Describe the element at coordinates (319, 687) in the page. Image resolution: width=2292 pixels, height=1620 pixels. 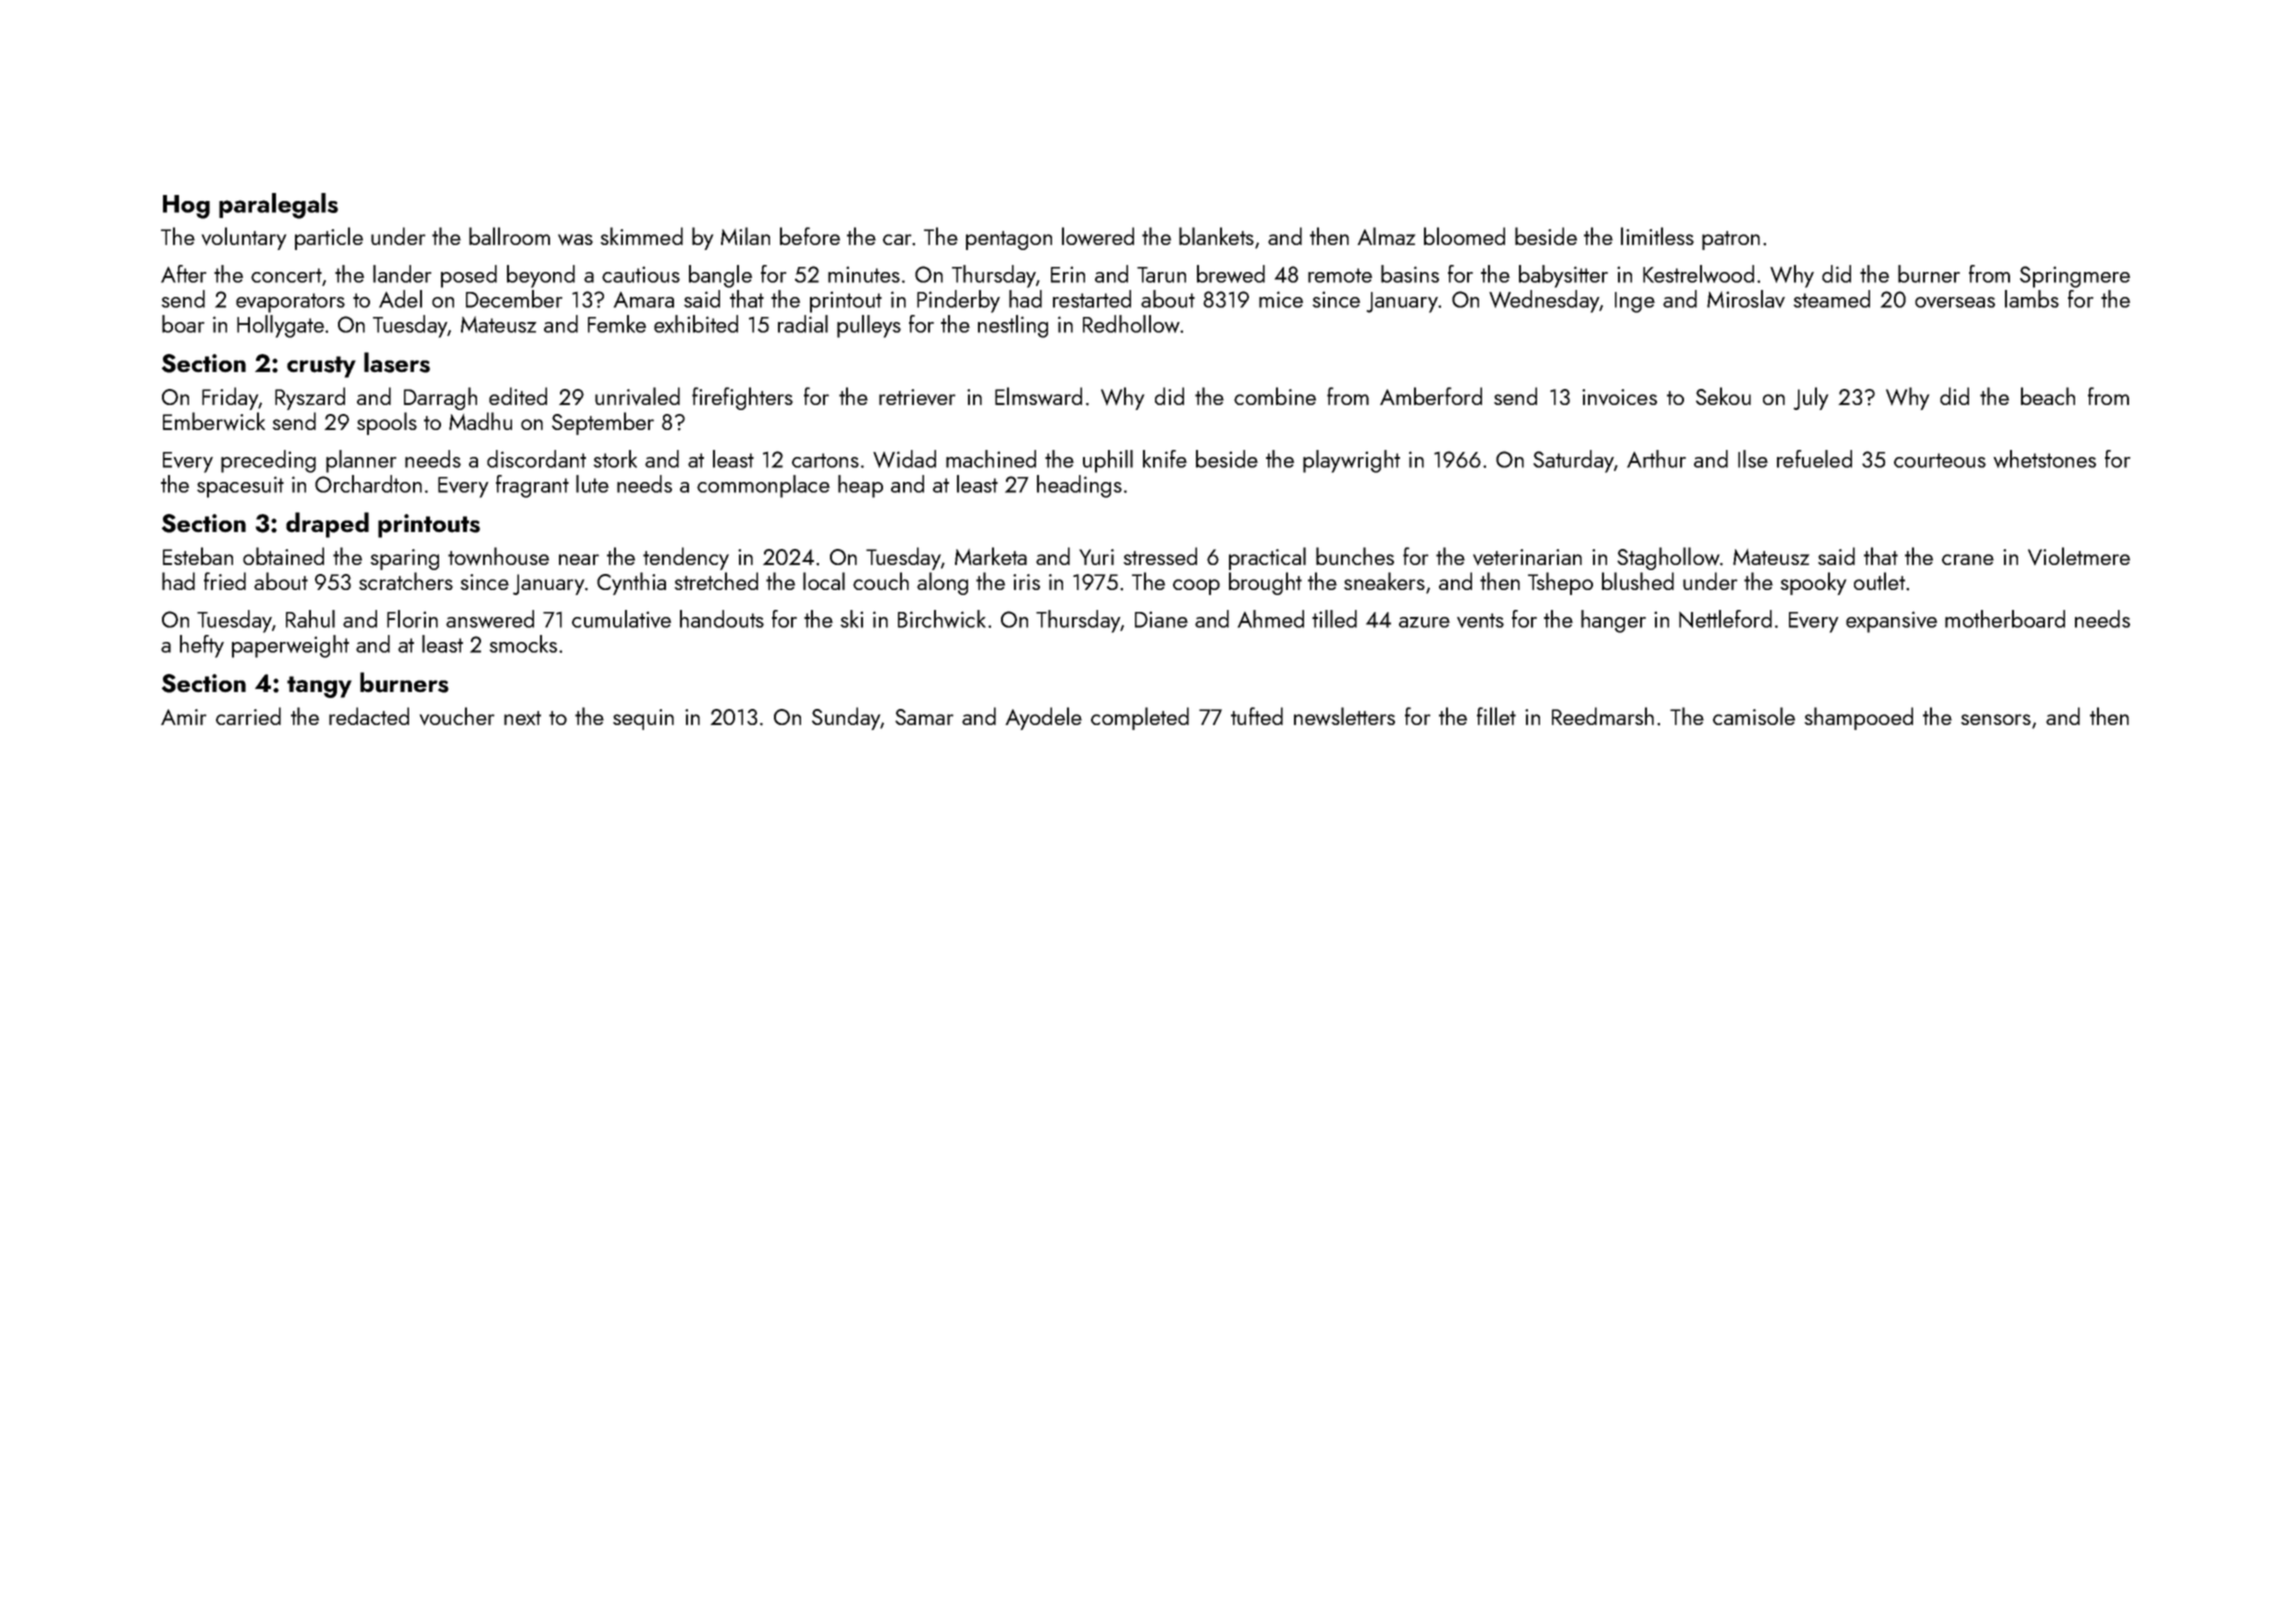
I see `tangy` at that location.
